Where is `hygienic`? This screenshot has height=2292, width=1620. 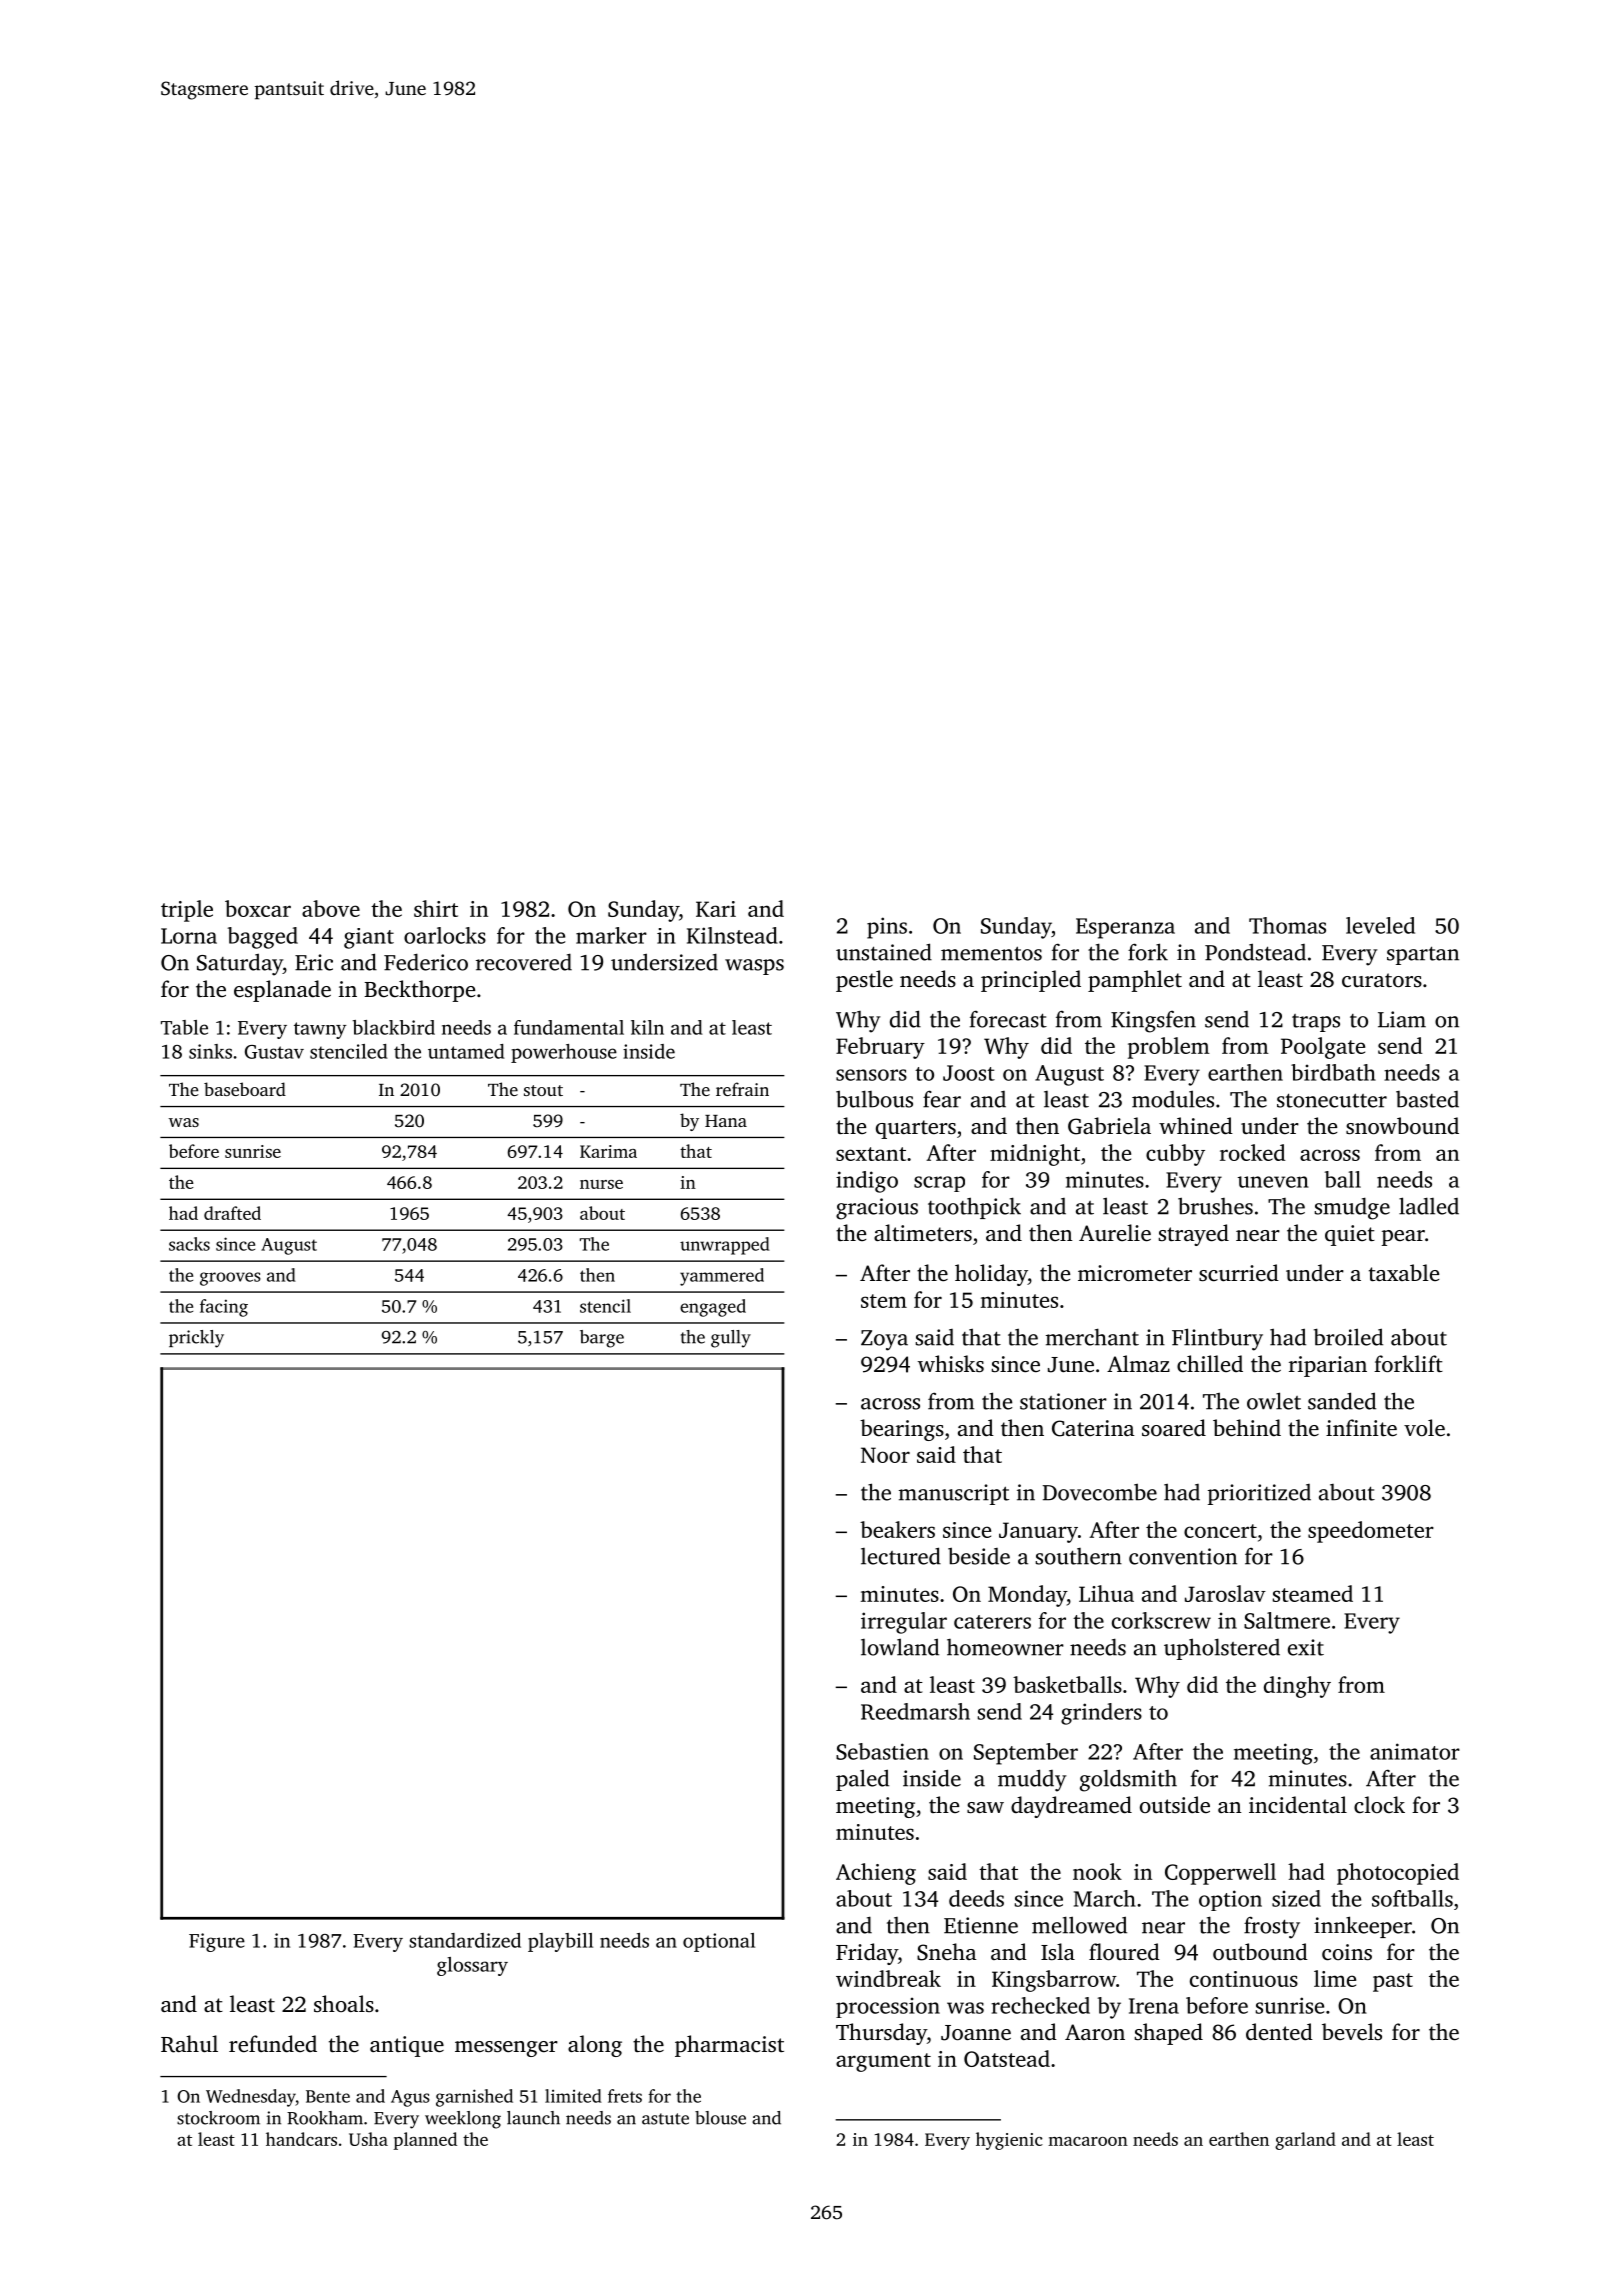
hygienic is located at coordinates (1009, 2141).
